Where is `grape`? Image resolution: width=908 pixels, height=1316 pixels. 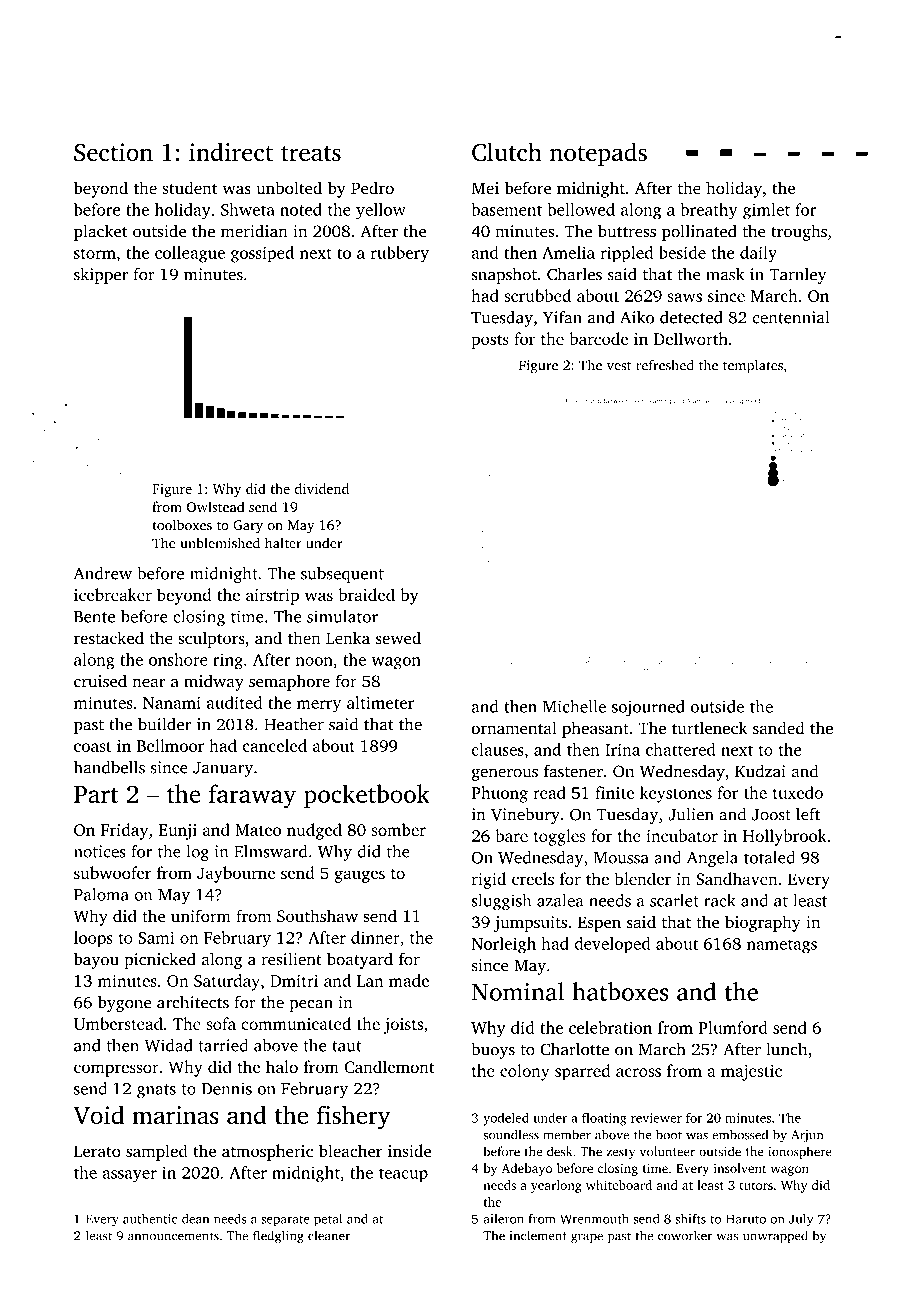 grape is located at coordinates (587, 1239).
